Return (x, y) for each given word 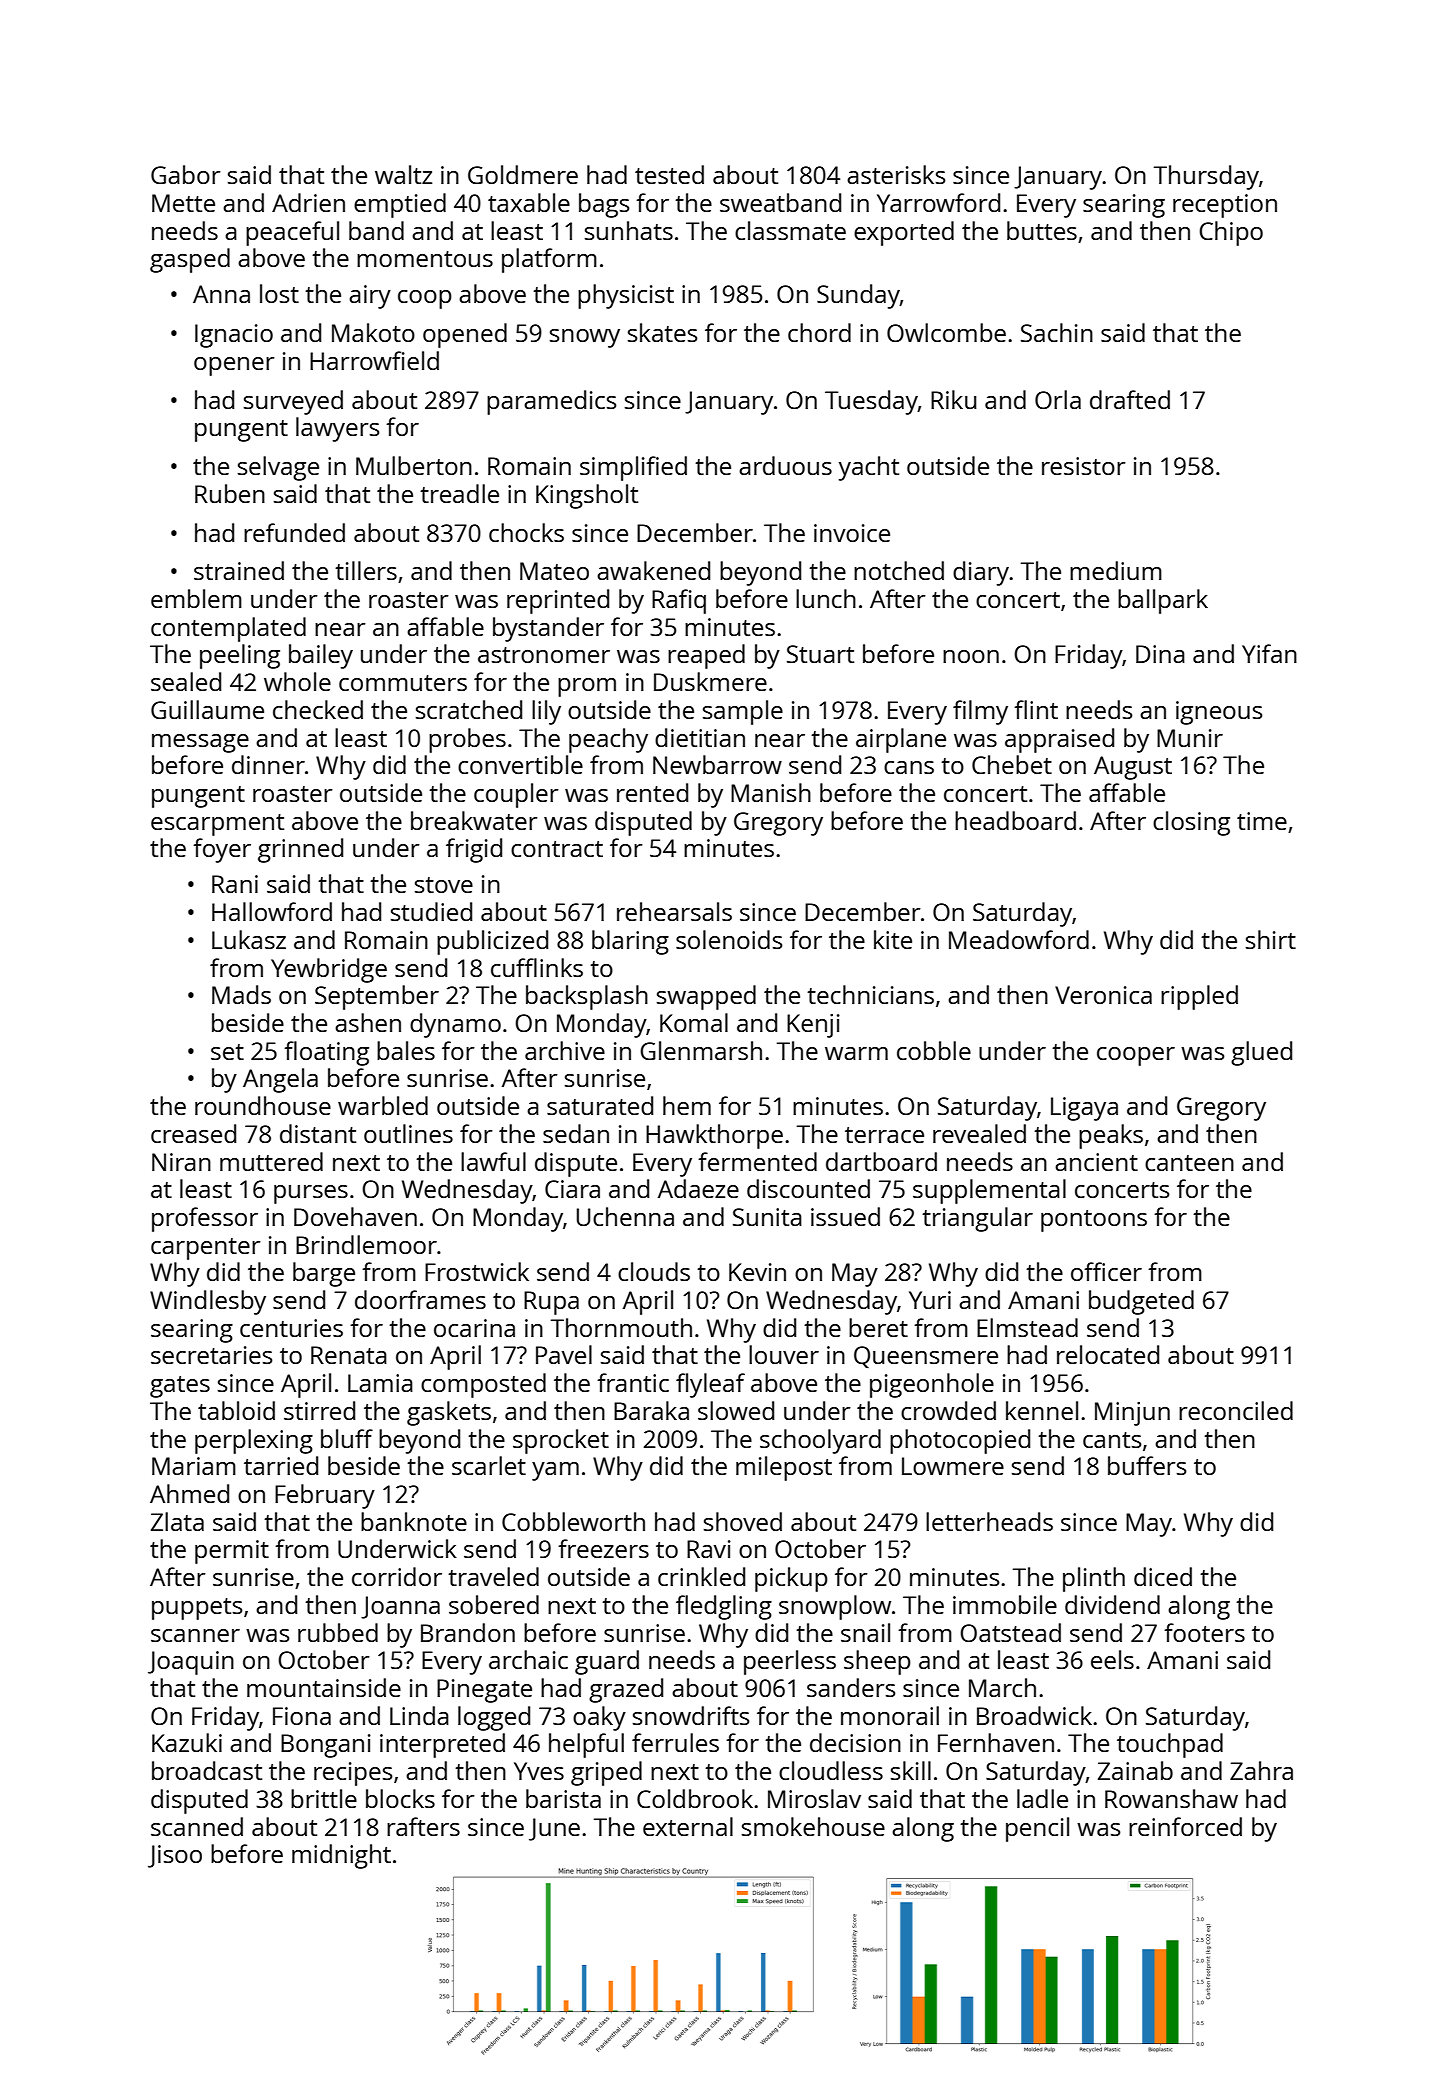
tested (669, 174)
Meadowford (1019, 939)
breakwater (474, 820)
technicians (870, 994)
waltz (403, 174)
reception (1225, 206)
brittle (324, 1798)
